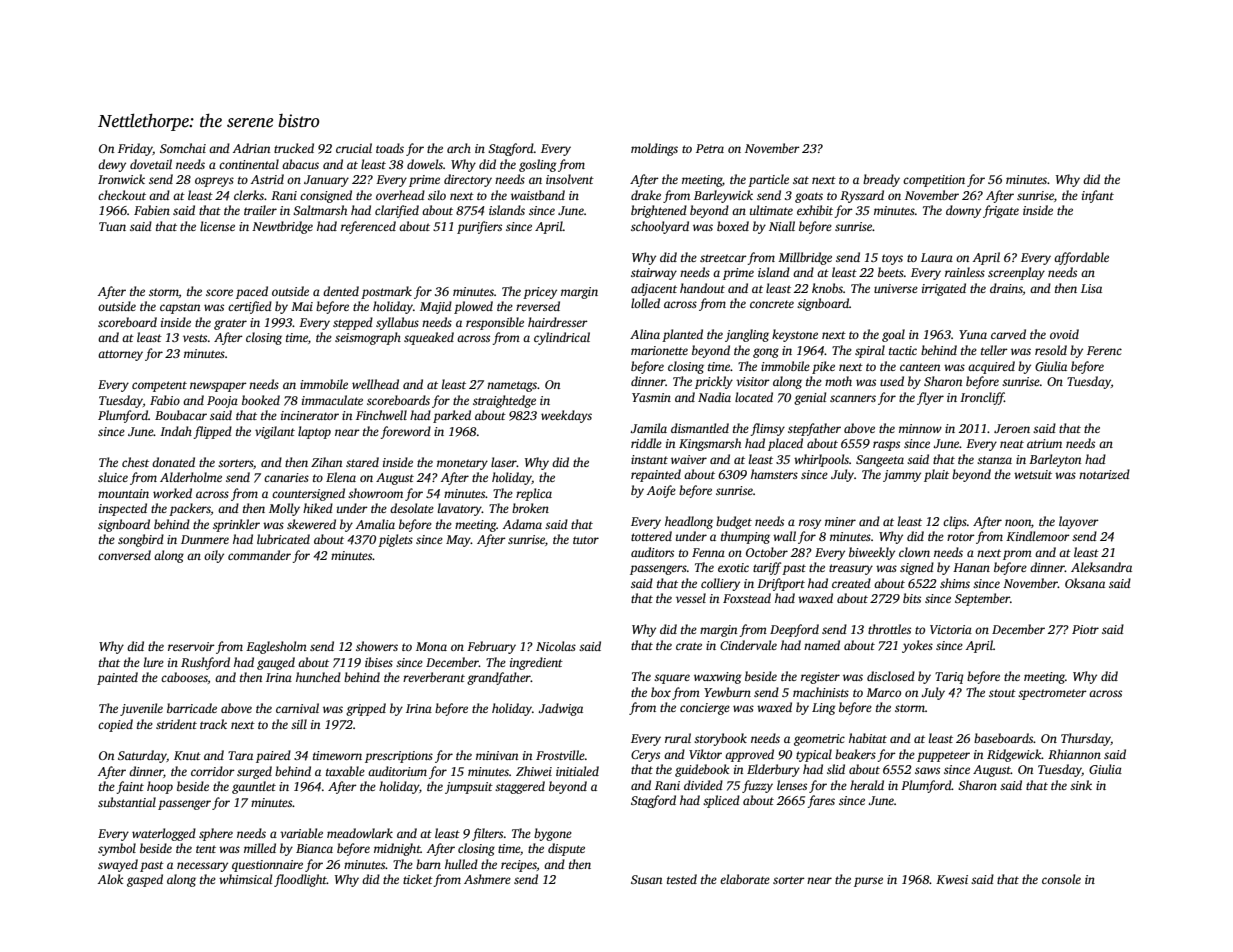 This image has height=952, width=1233. I want to click on stout, so click(1002, 693).
